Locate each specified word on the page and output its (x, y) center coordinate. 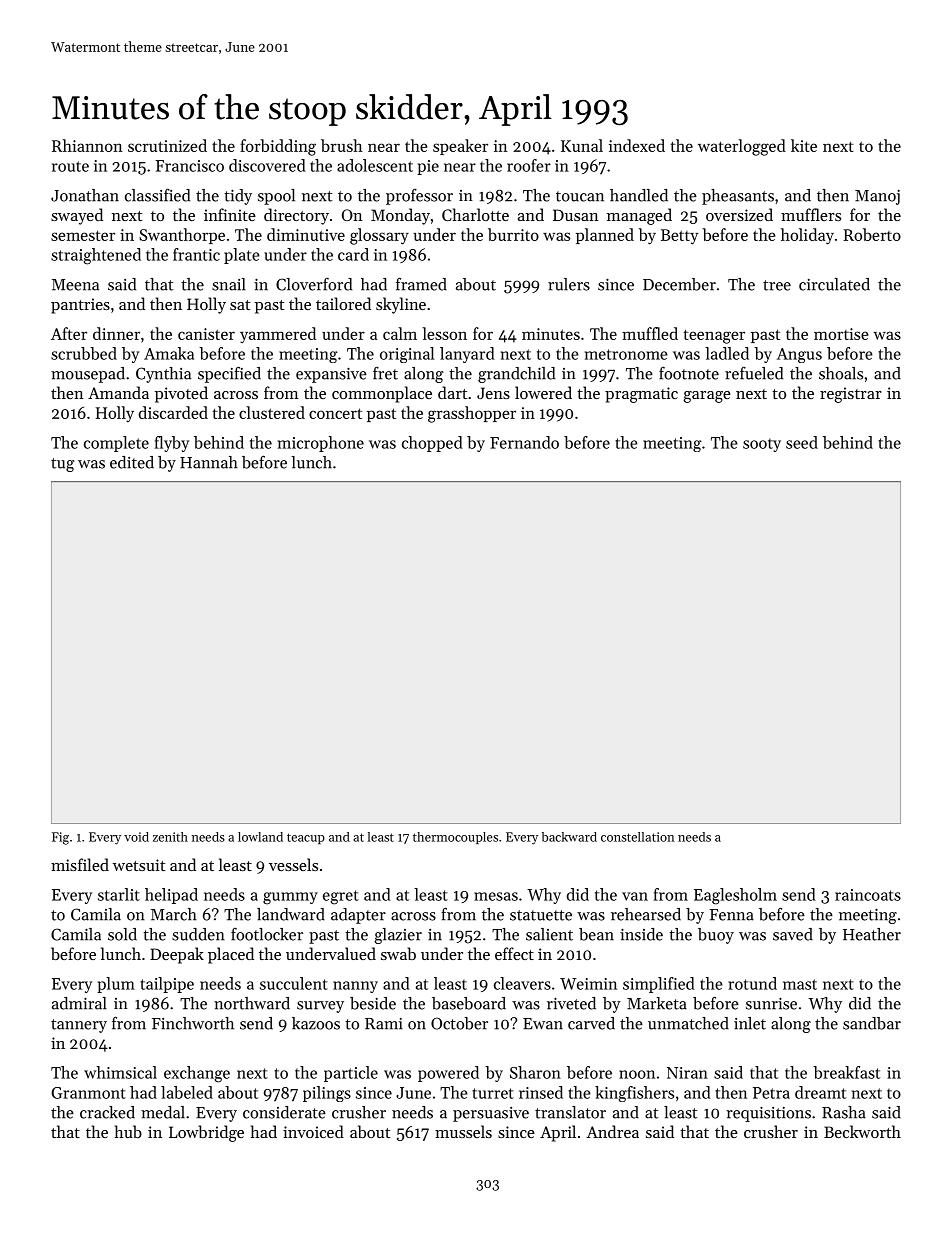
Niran (687, 1073)
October (459, 1023)
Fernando (524, 442)
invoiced (313, 1131)
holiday (807, 236)
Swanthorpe (182, 236)
